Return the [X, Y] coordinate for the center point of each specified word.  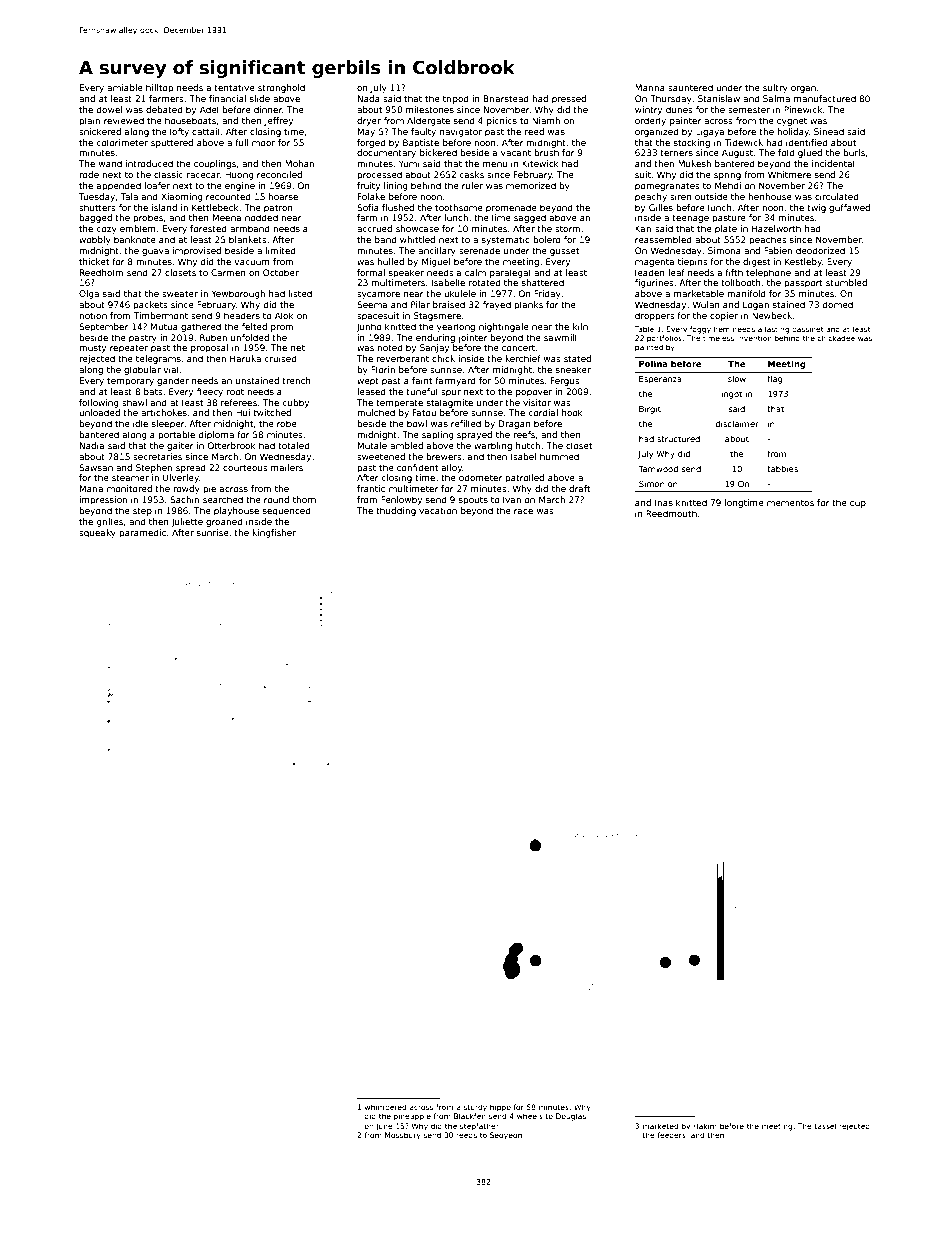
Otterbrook [232, 445]
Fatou [424, 412]
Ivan [512, 499]
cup [858, 504]
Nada [369, 98]
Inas [664, 502]
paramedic [142, 533]
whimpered [385, 1107]
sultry [775, 88]
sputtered [172, 143]
